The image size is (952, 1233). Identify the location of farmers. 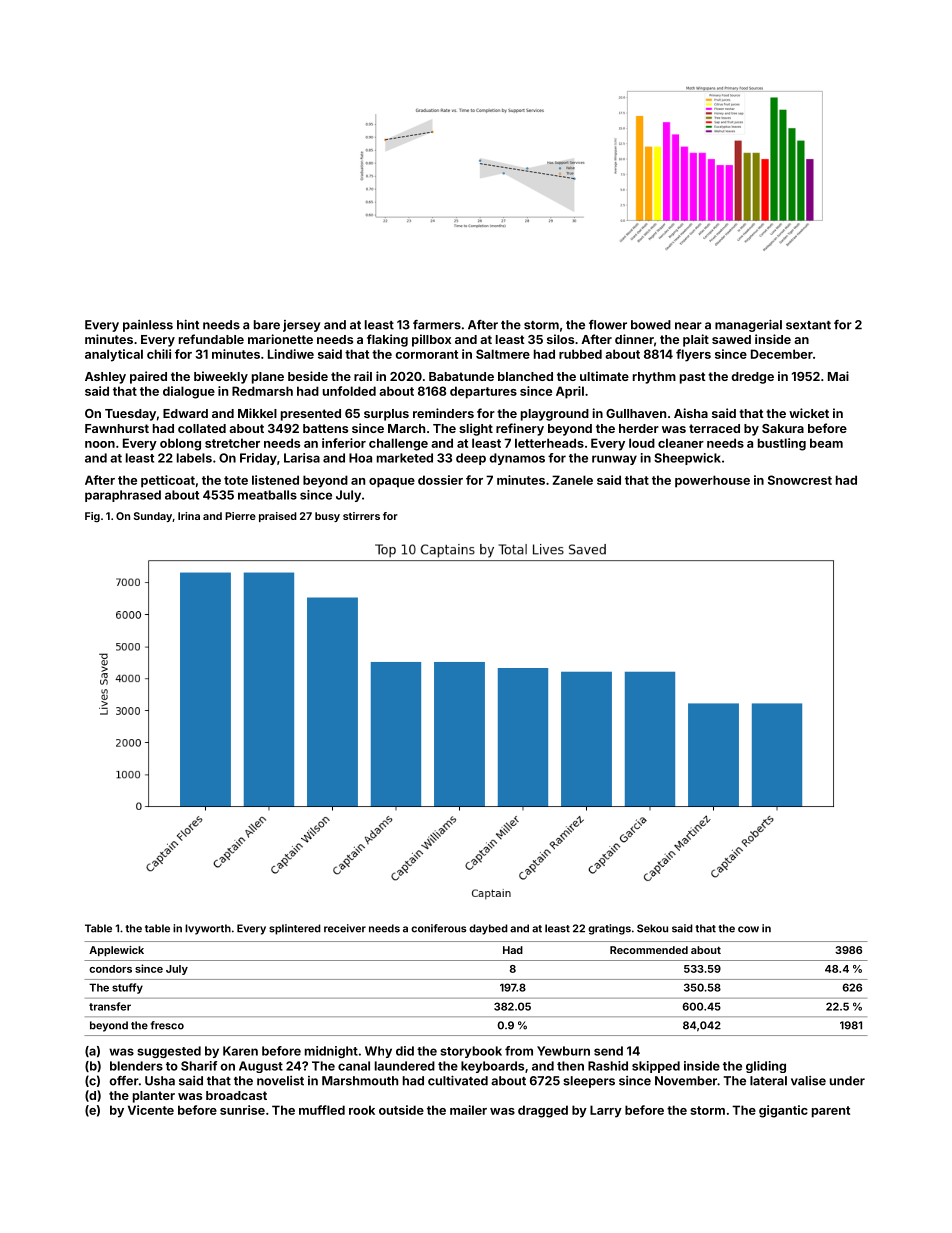
(437, 325).
